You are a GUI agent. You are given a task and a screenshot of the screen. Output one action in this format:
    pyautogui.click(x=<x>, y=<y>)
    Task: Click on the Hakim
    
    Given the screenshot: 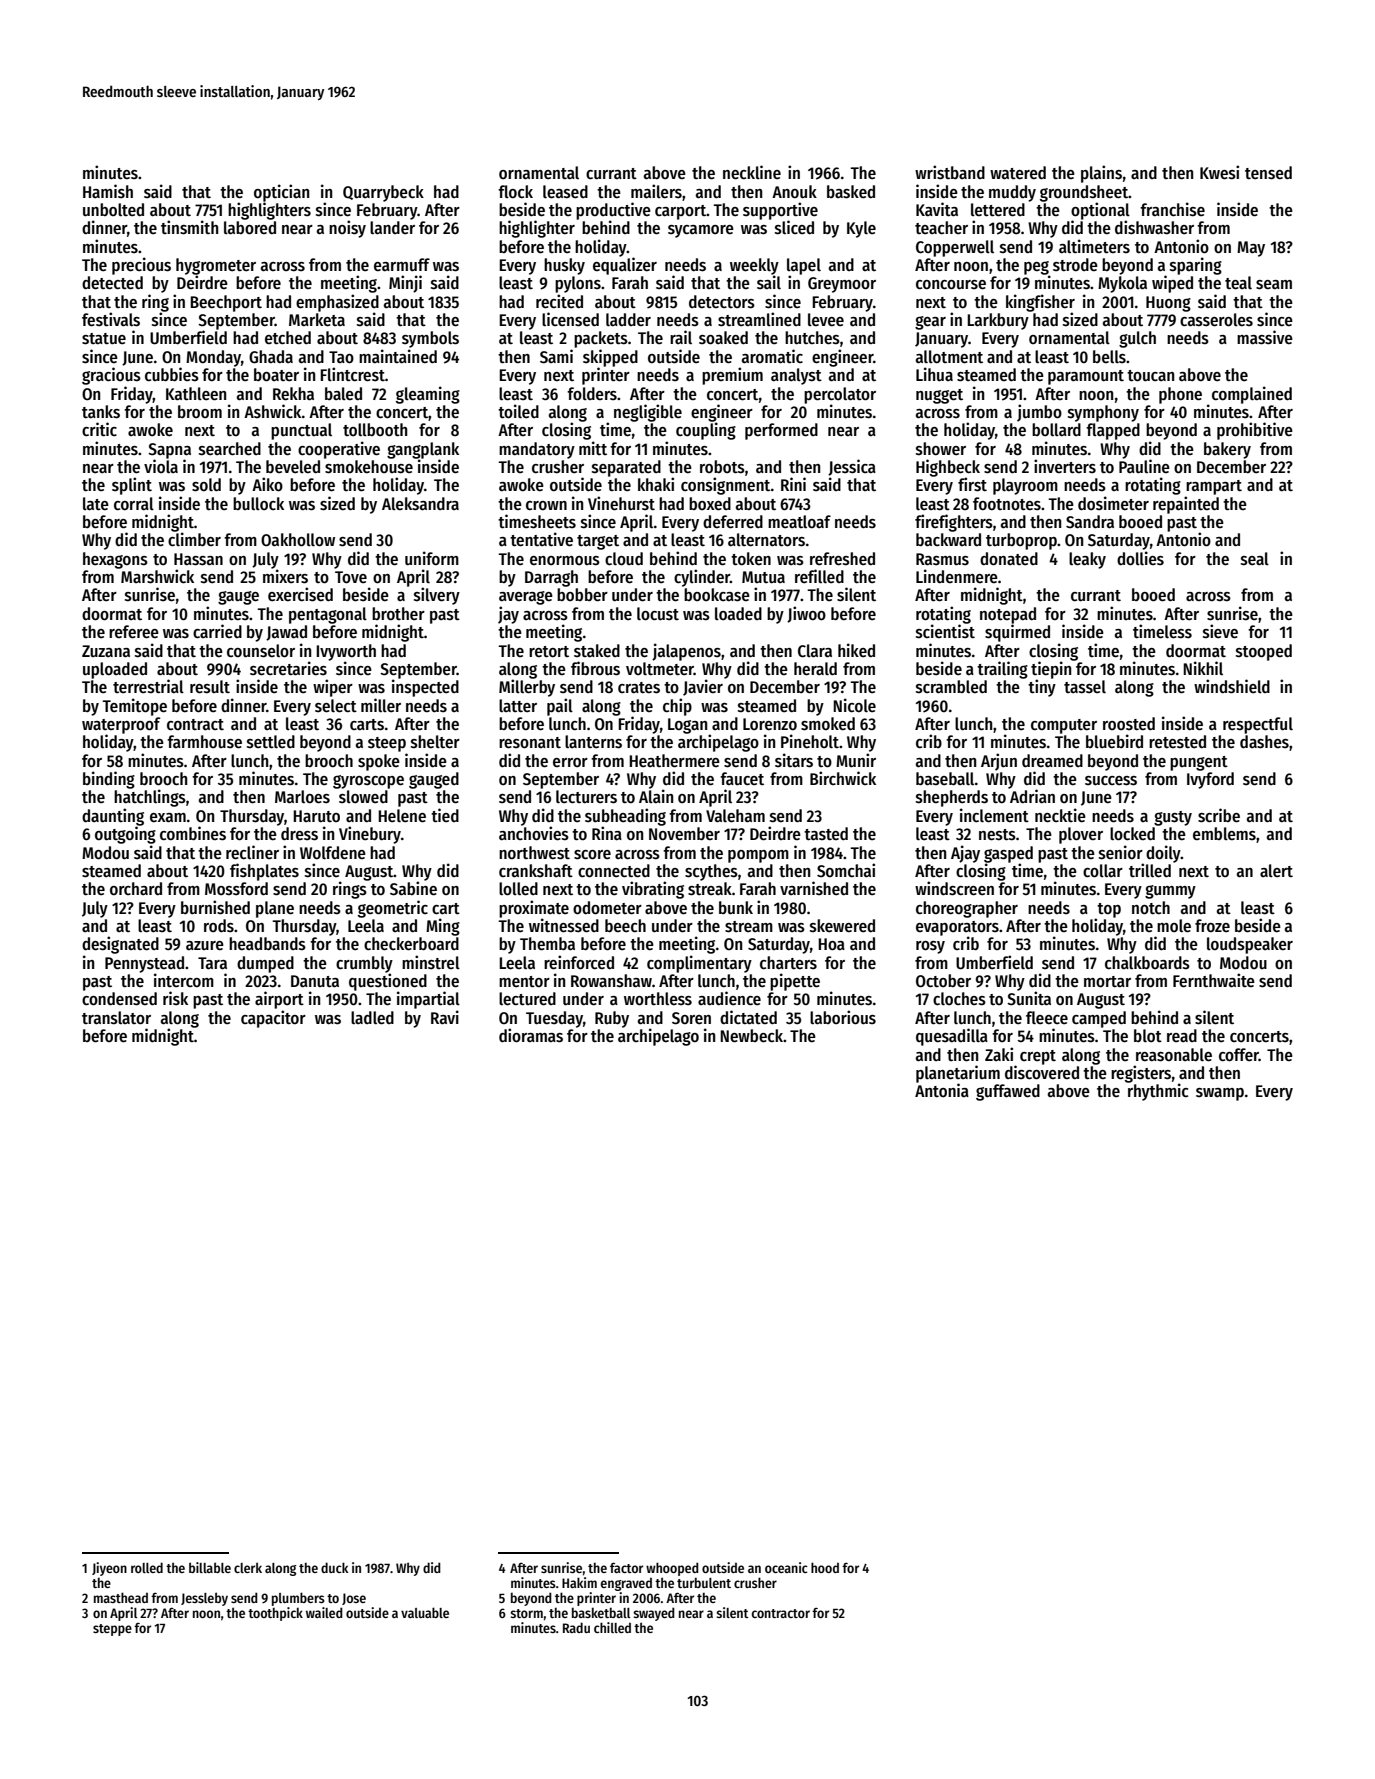 What is the action you would take?
    pyautogui.click(x=579, y=1582)
